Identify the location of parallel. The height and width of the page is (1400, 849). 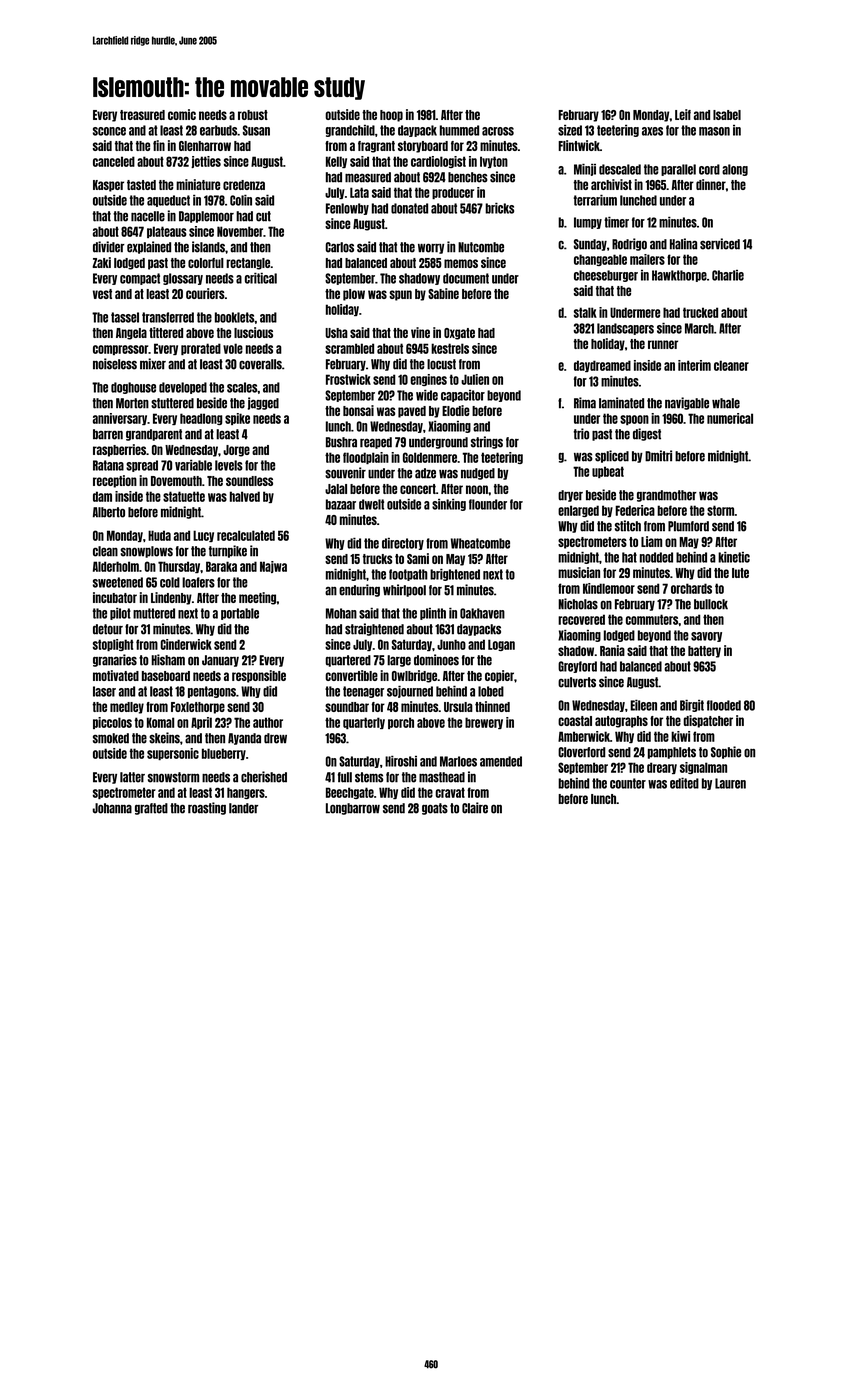
(678, 170).
